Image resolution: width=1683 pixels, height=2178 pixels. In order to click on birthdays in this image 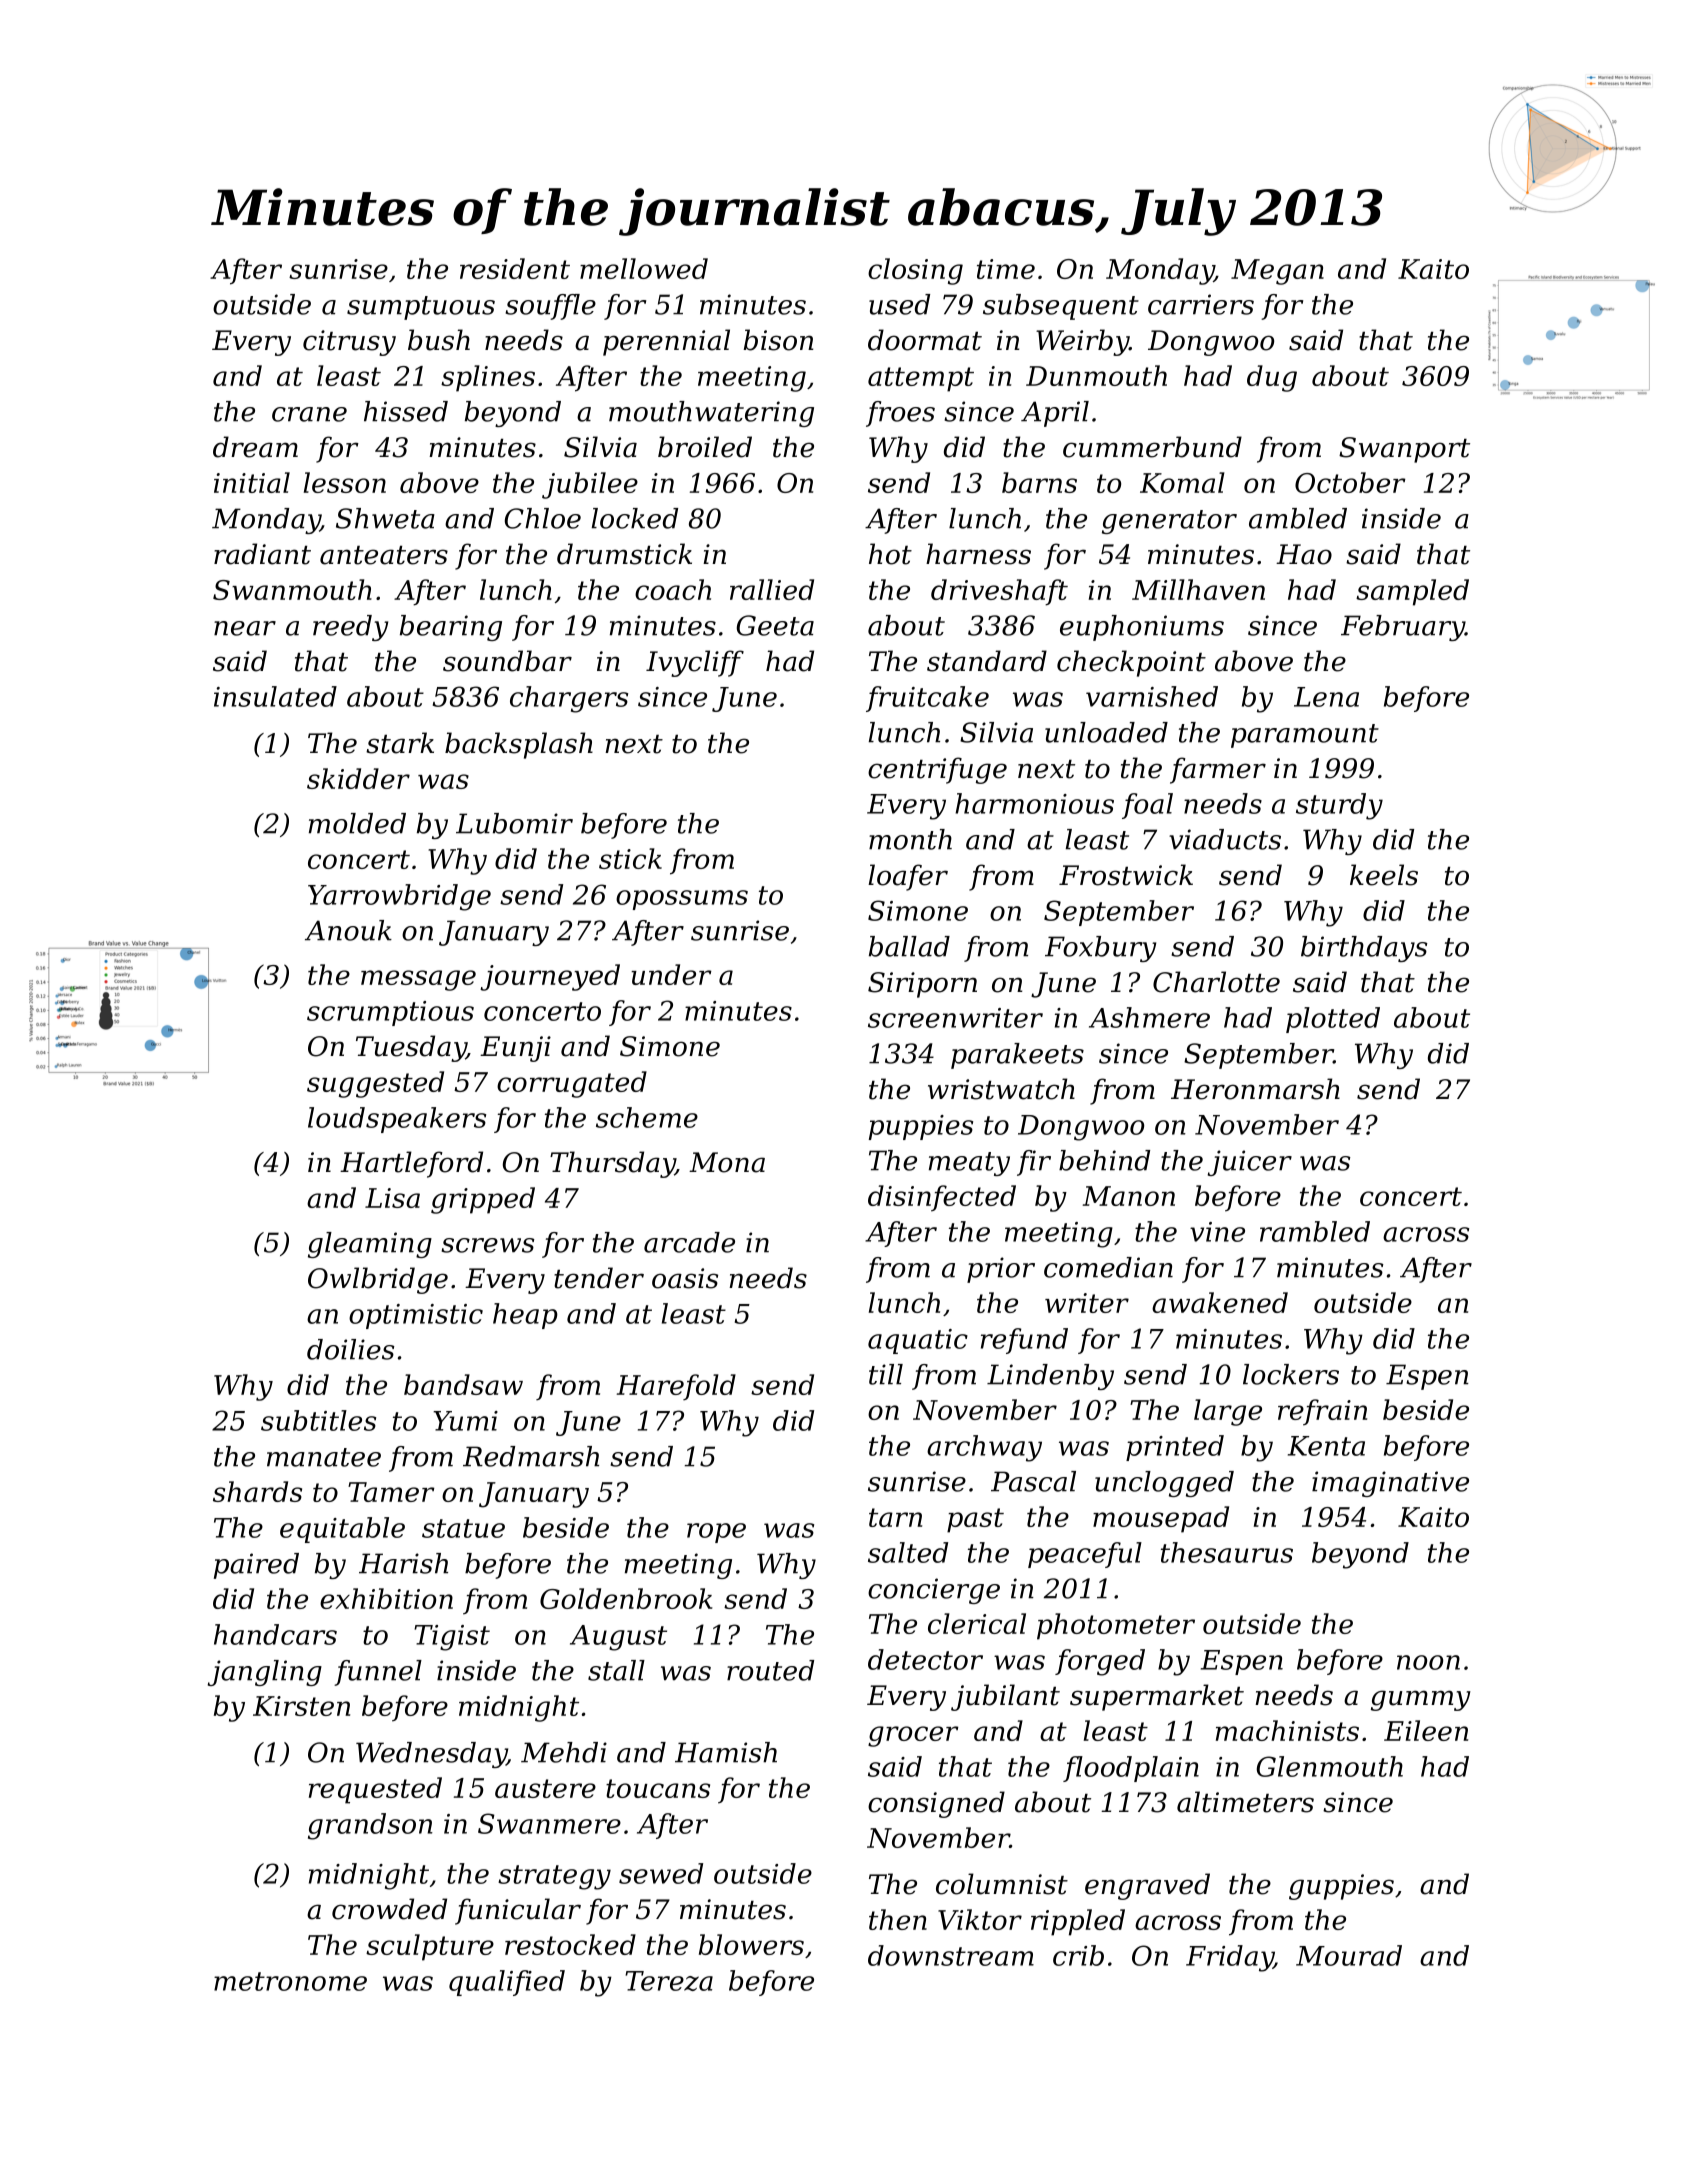, I will do `click(1364, 949)`.
